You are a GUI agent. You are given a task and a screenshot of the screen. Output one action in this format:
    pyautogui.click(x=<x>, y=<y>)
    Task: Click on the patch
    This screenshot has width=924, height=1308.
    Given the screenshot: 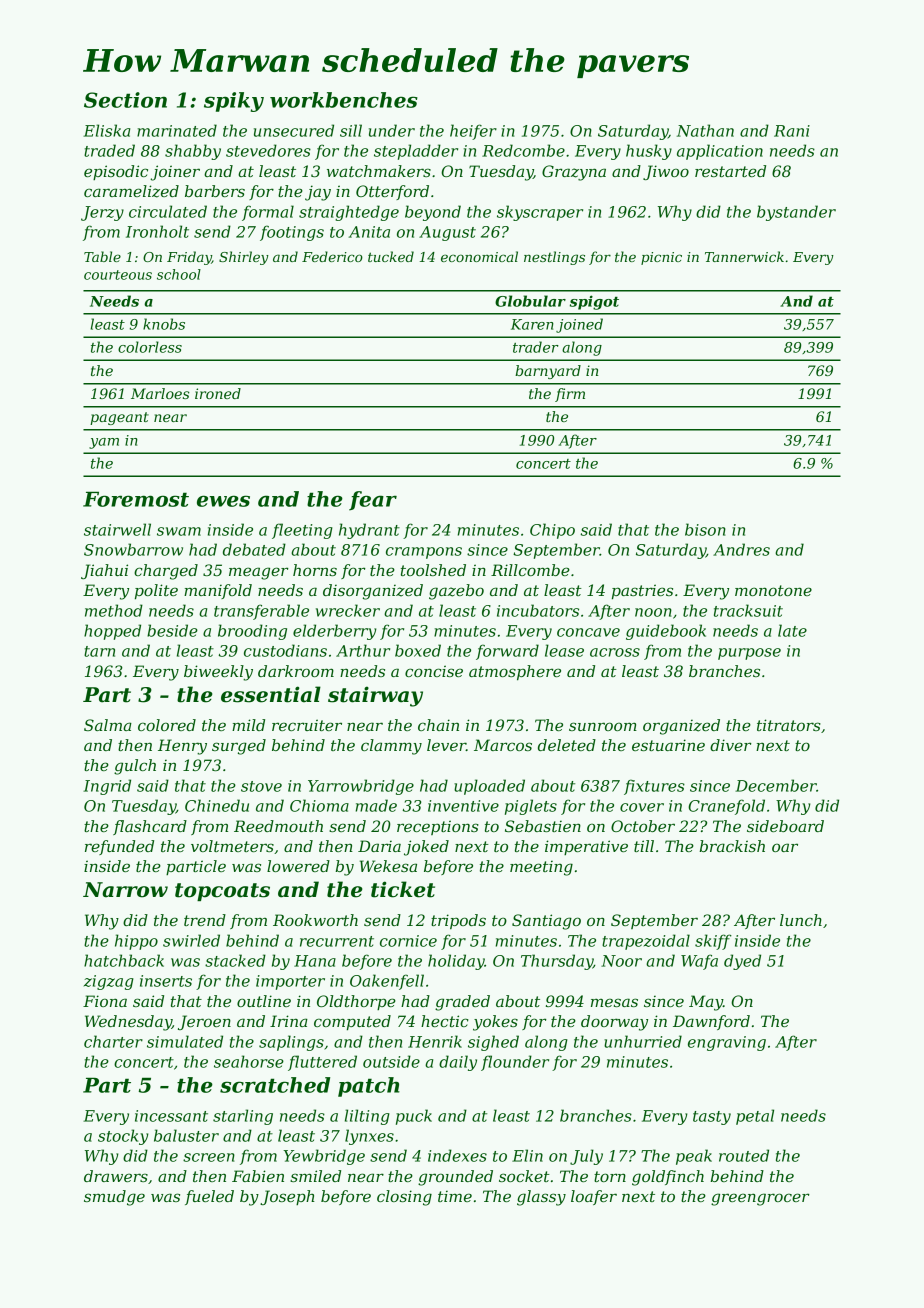 What is the action you would take?
    pyautogui.click(x=369, y=1087)
